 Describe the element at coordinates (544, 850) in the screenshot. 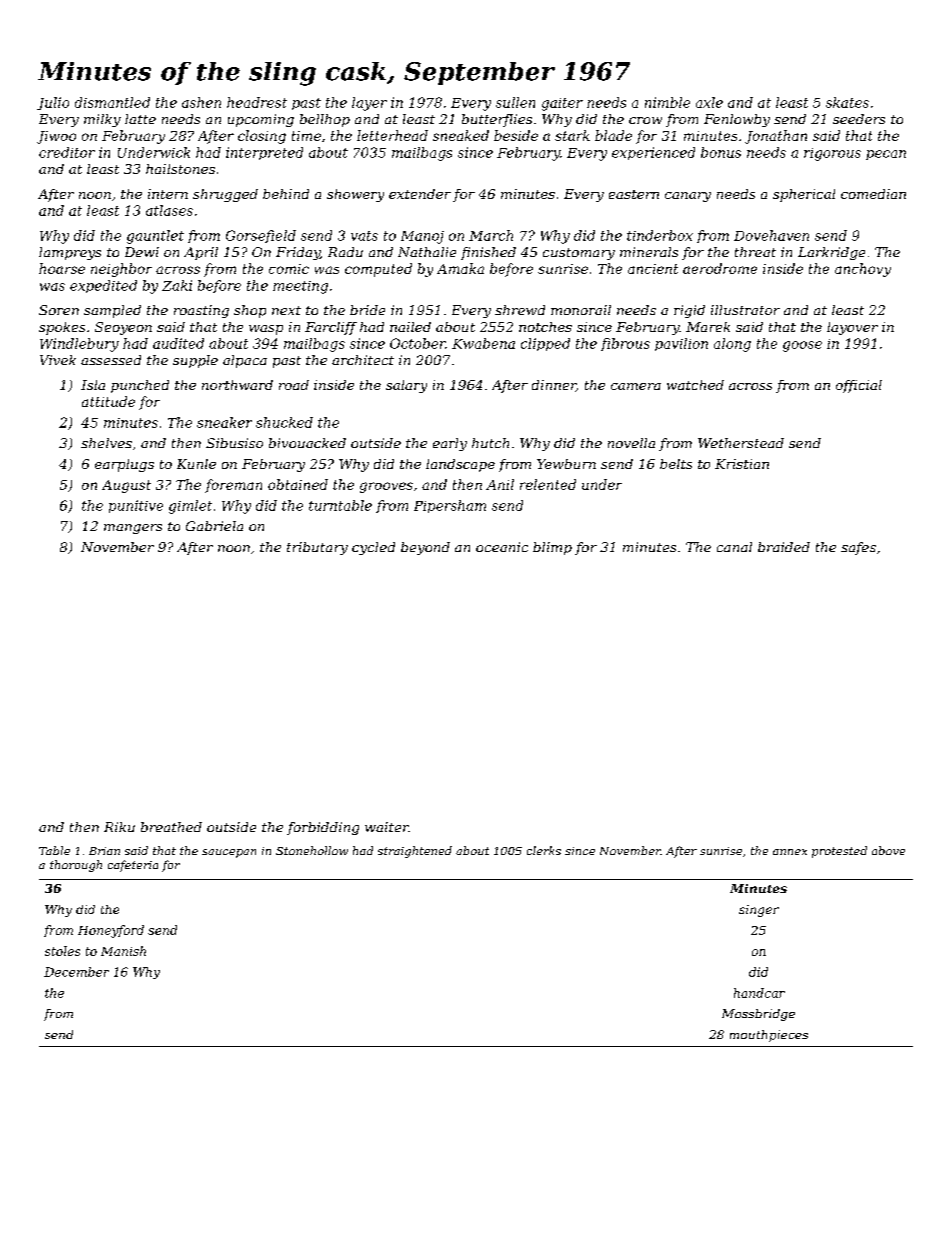

I see `clerks` at that location.
